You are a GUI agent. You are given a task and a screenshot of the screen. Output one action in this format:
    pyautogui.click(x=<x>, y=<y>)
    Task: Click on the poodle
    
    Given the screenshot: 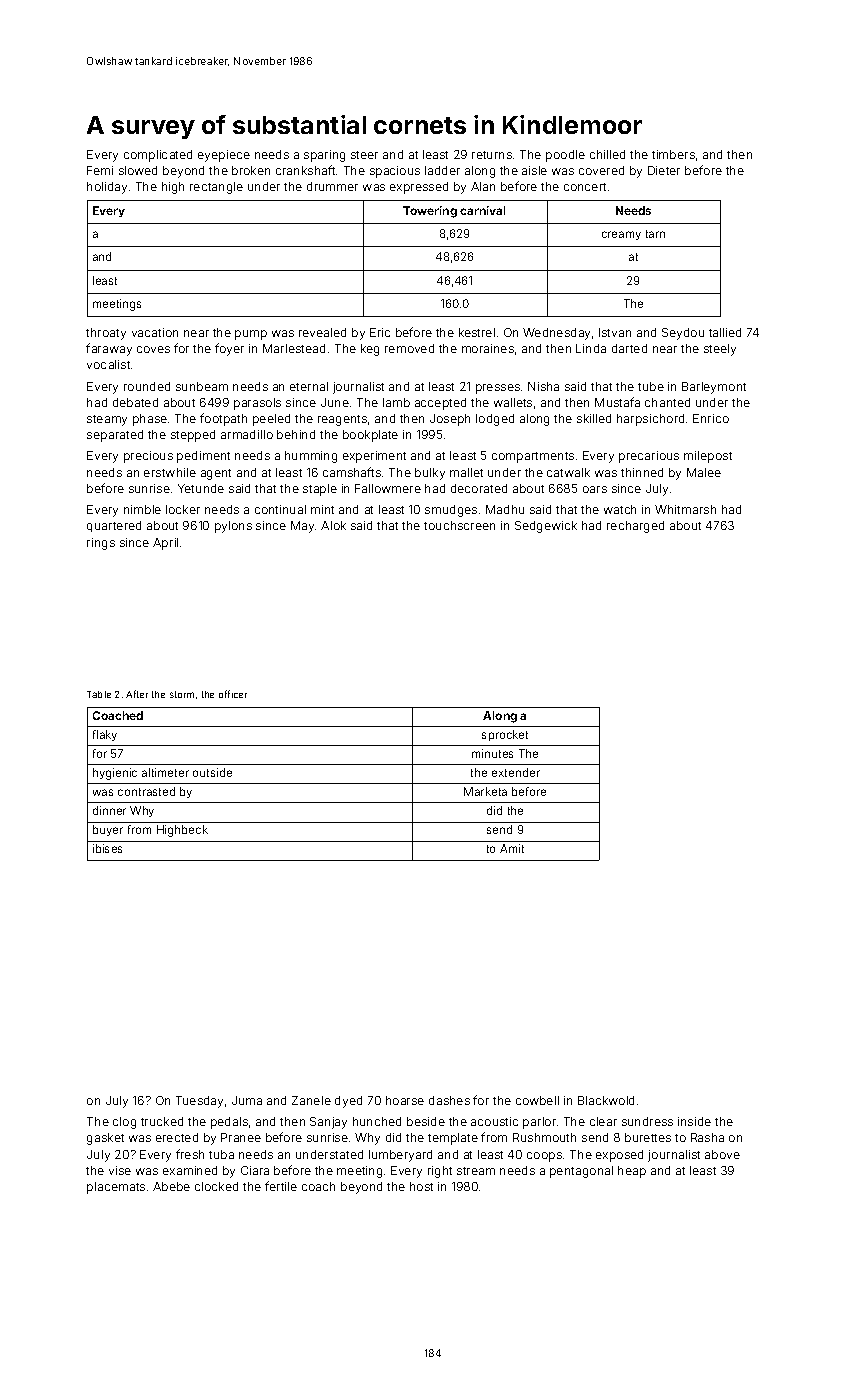 What is the action you would take?
    pyautogui.click(x=565, y=156)
